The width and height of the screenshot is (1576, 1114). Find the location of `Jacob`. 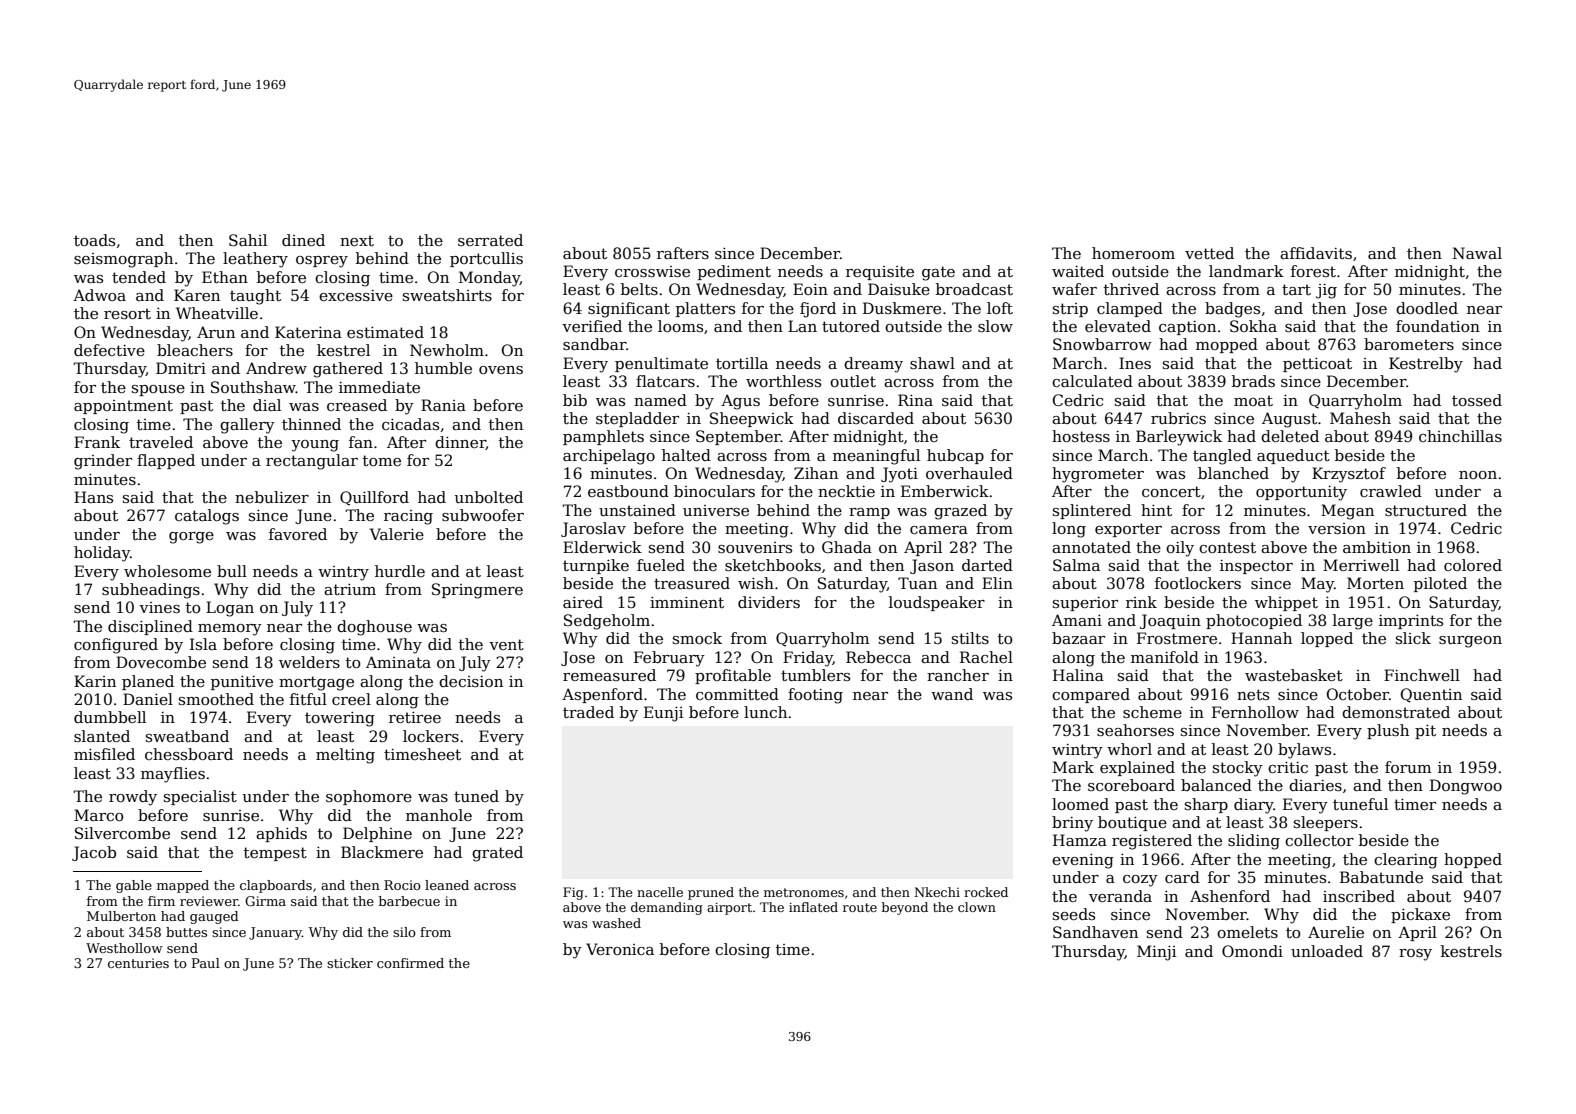

Jacob is located at coordinates (94, 853).
